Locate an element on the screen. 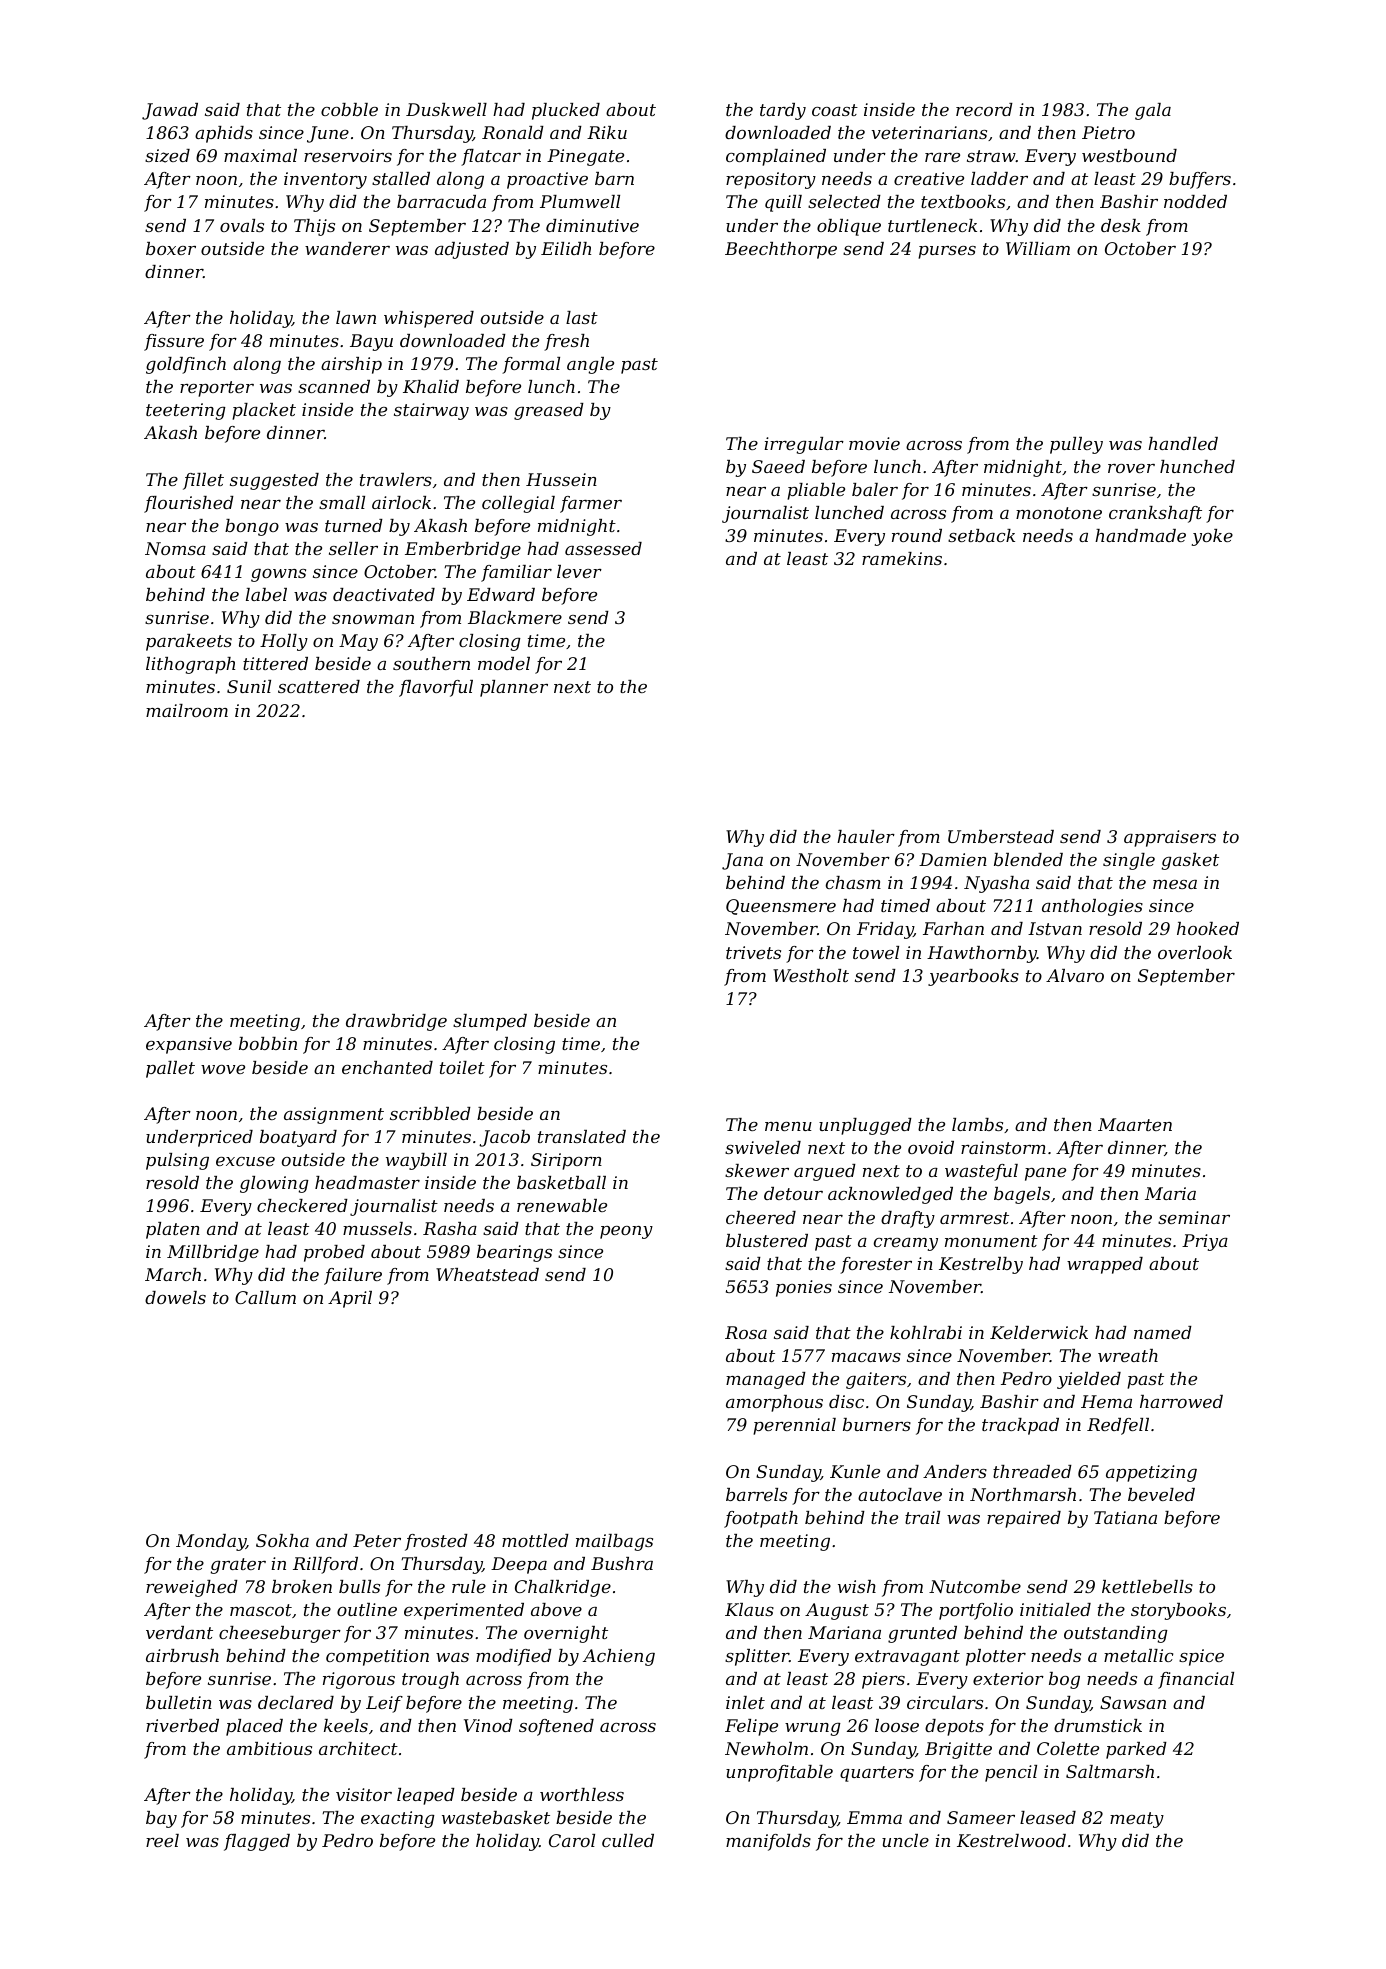 This screenshot has height=1969, width=1386. perennial is located at coordinates (794, 1426).
